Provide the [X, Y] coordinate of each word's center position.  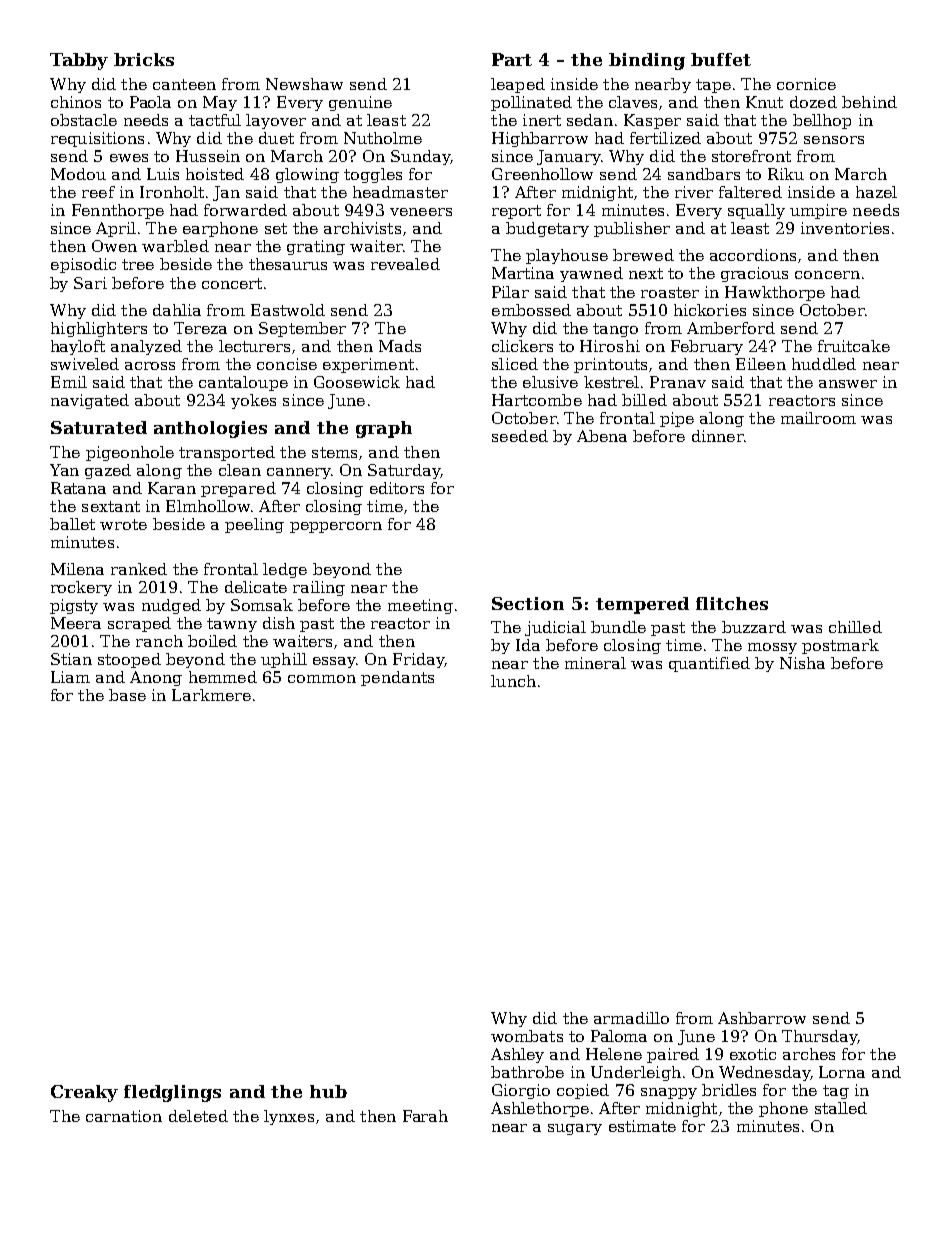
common [322, 679]
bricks [144, 59]
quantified [709, 664]
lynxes [289, 1117]
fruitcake [854, 346]
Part [512, 59]
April [116, 229]
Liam [70, 677]
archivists [362, 228]
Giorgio [521, 1091]
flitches [732, 603]
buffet [721, 59]
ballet [72, 524]
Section [528, 603]
